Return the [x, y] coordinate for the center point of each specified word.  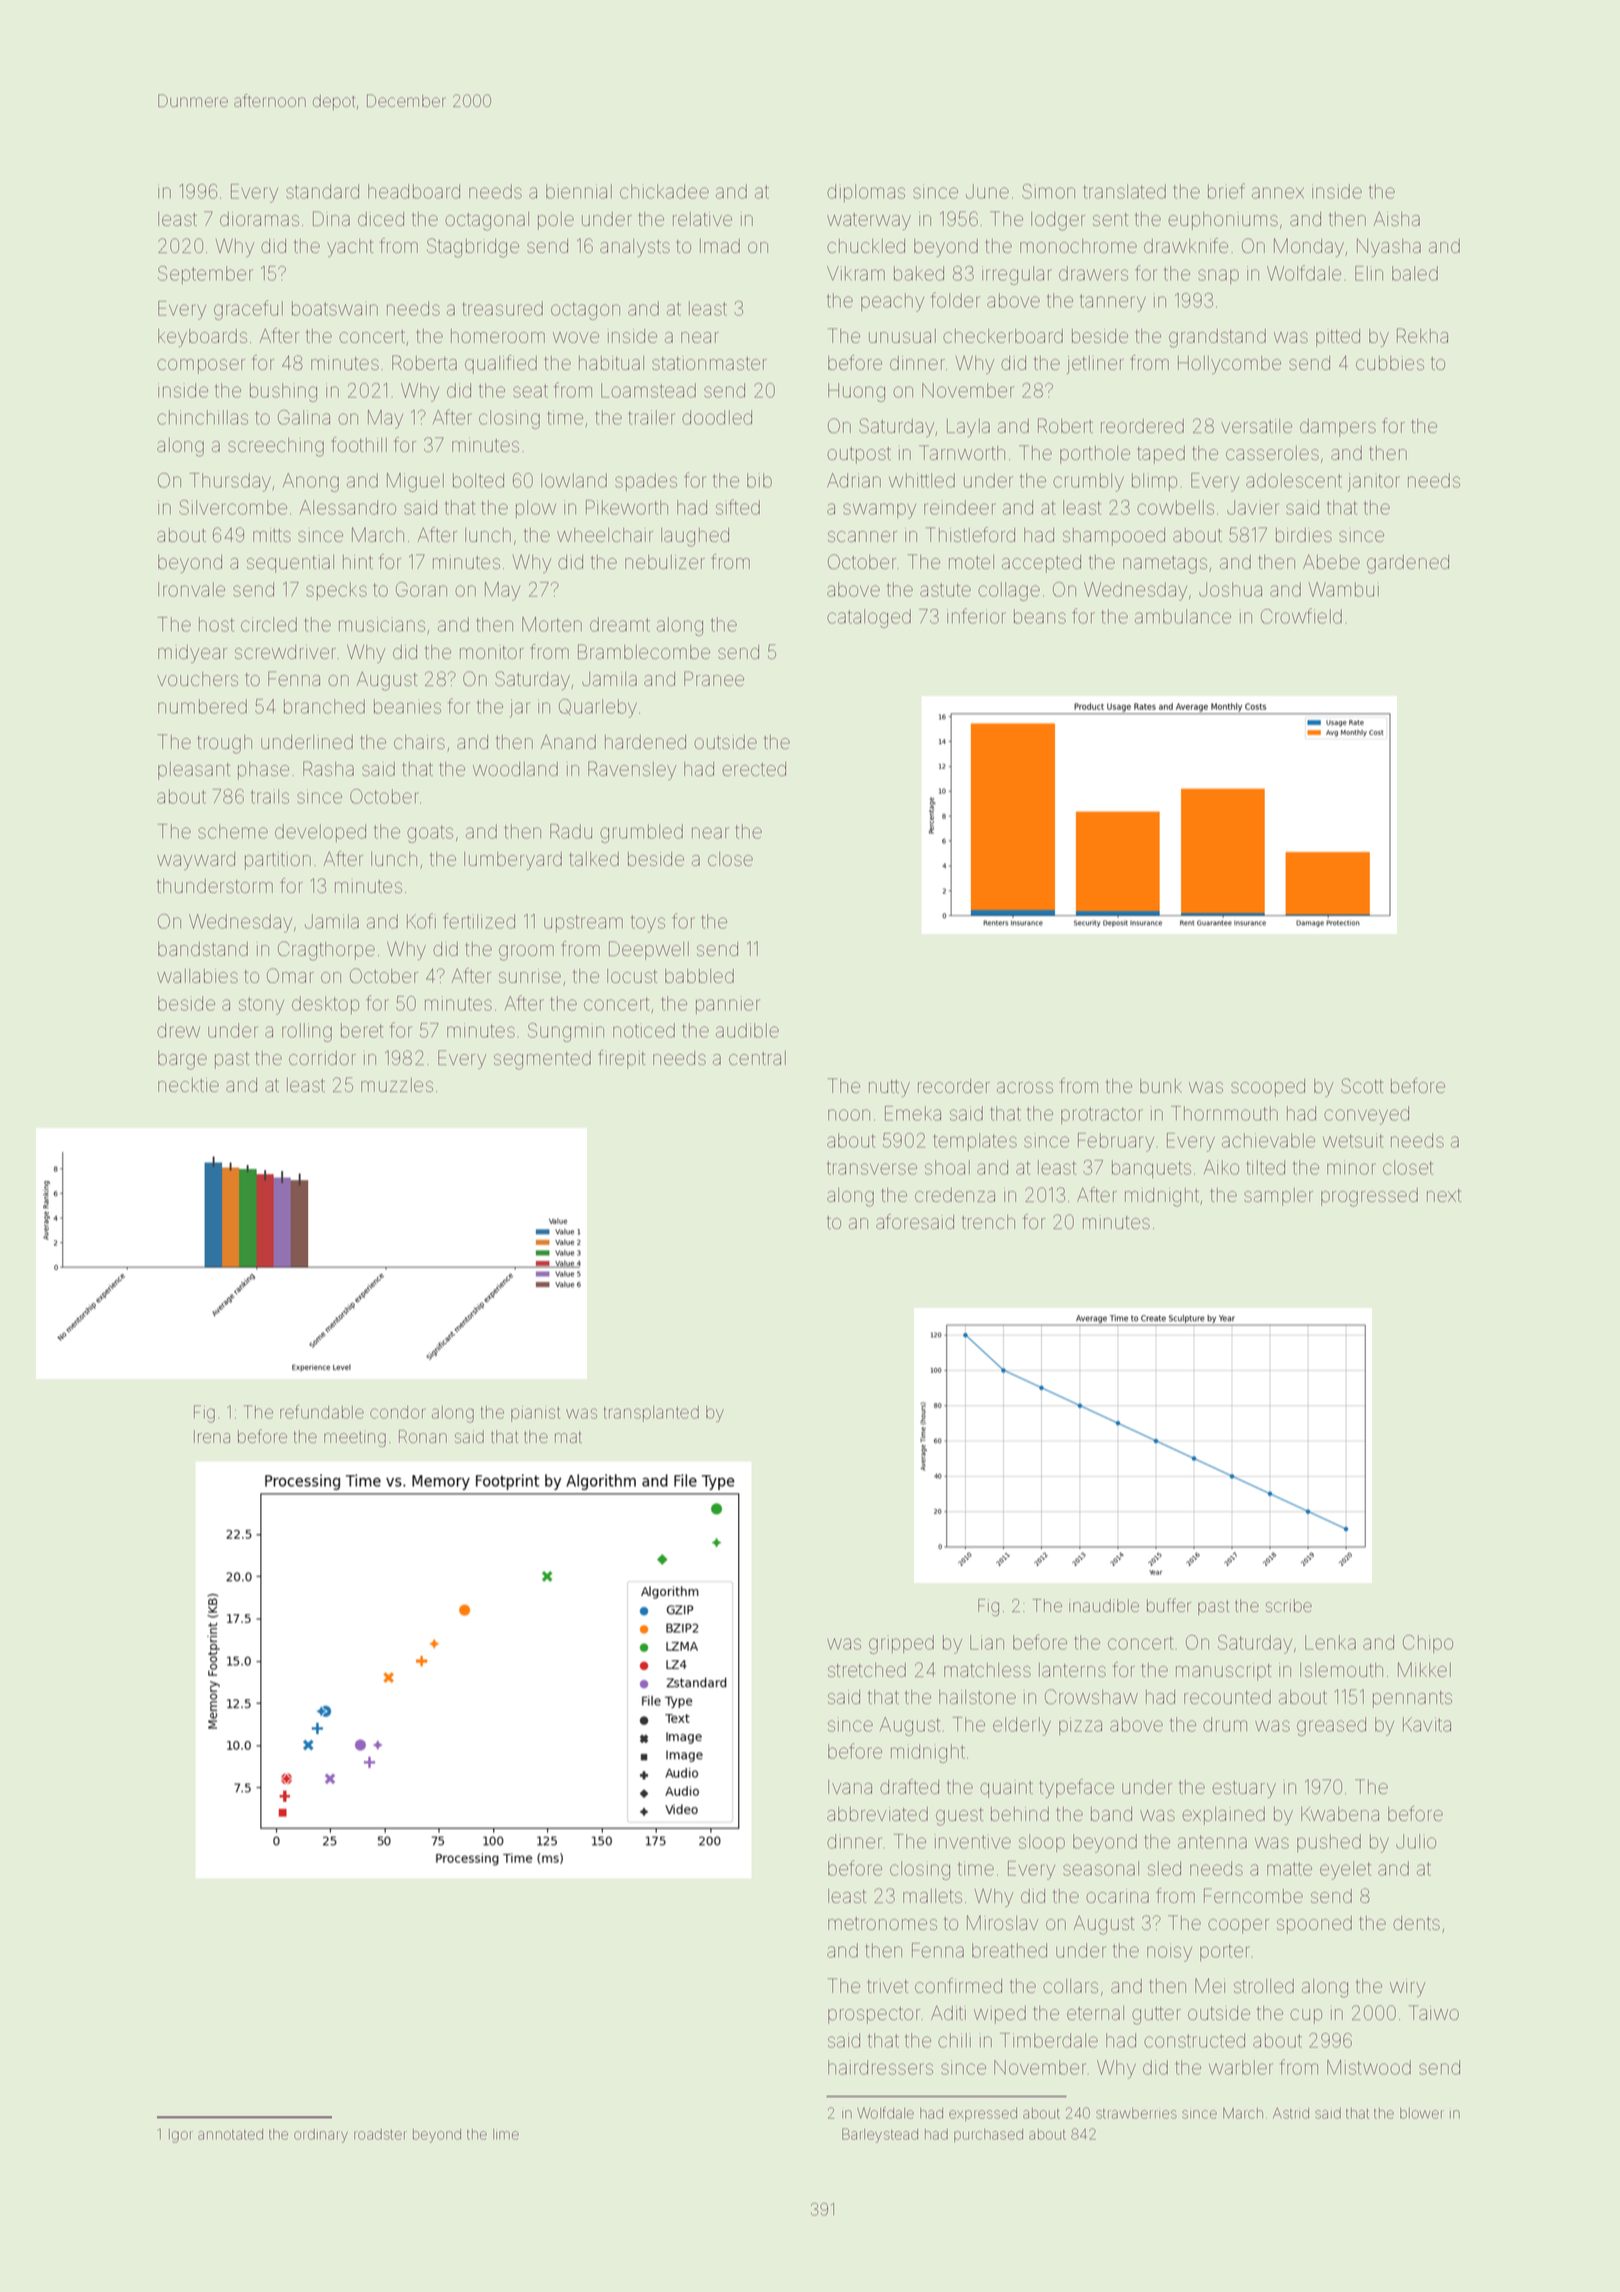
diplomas [866, 193]
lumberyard [513, 861]
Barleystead [880, 2135]
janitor [1373, 482]
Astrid [1291, 2113]
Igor [181, 2136]
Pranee [714, 678]
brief [1226, 191]
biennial [579, 191]
